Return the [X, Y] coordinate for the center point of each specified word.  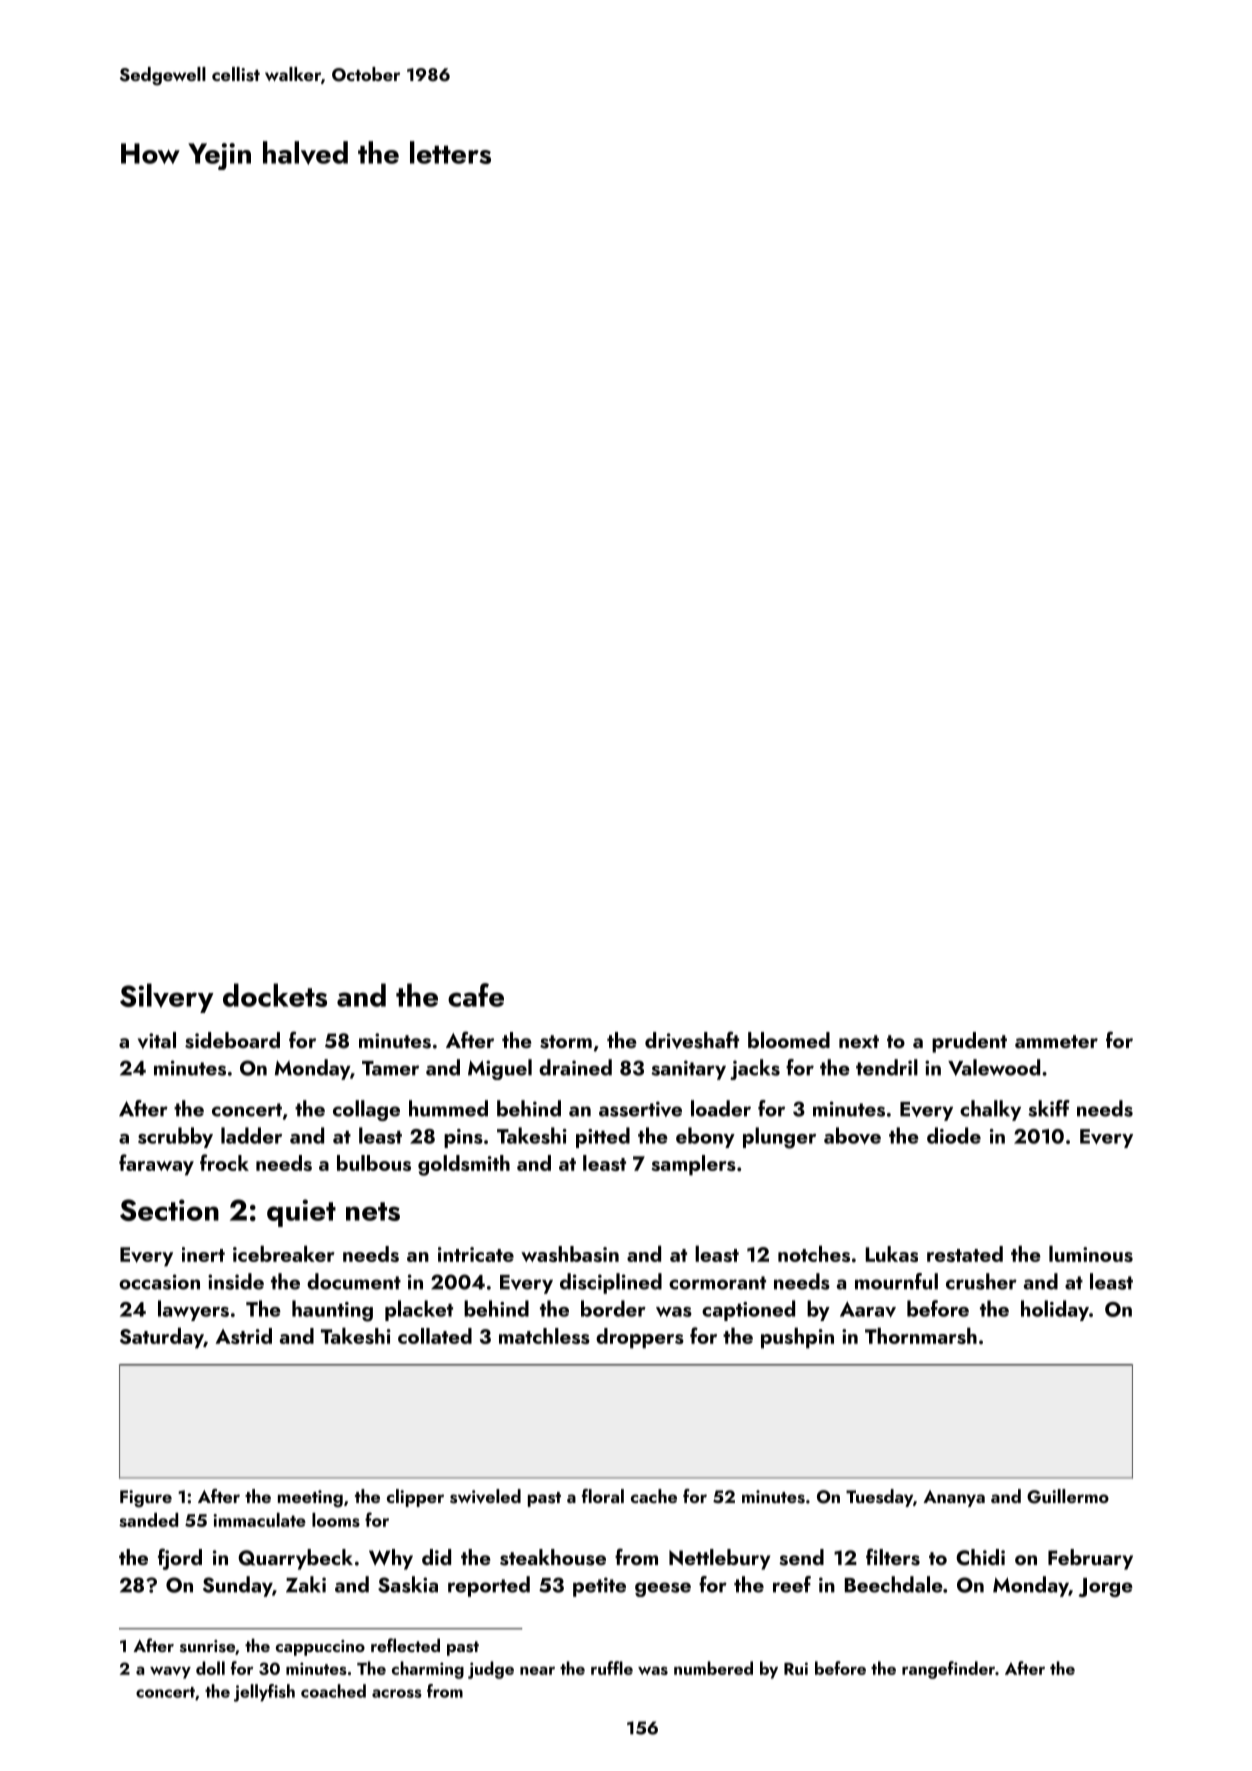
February [1090, 1559]
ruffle [612, 1668]
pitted [603, 1137]
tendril [887, 1067]
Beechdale [894, 1584]
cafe [476, 995]
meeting [310, 1498]
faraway [156, 1165]
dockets [275, 995]
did [436, 1557]
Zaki [306, 1584]
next [859, 1041]
